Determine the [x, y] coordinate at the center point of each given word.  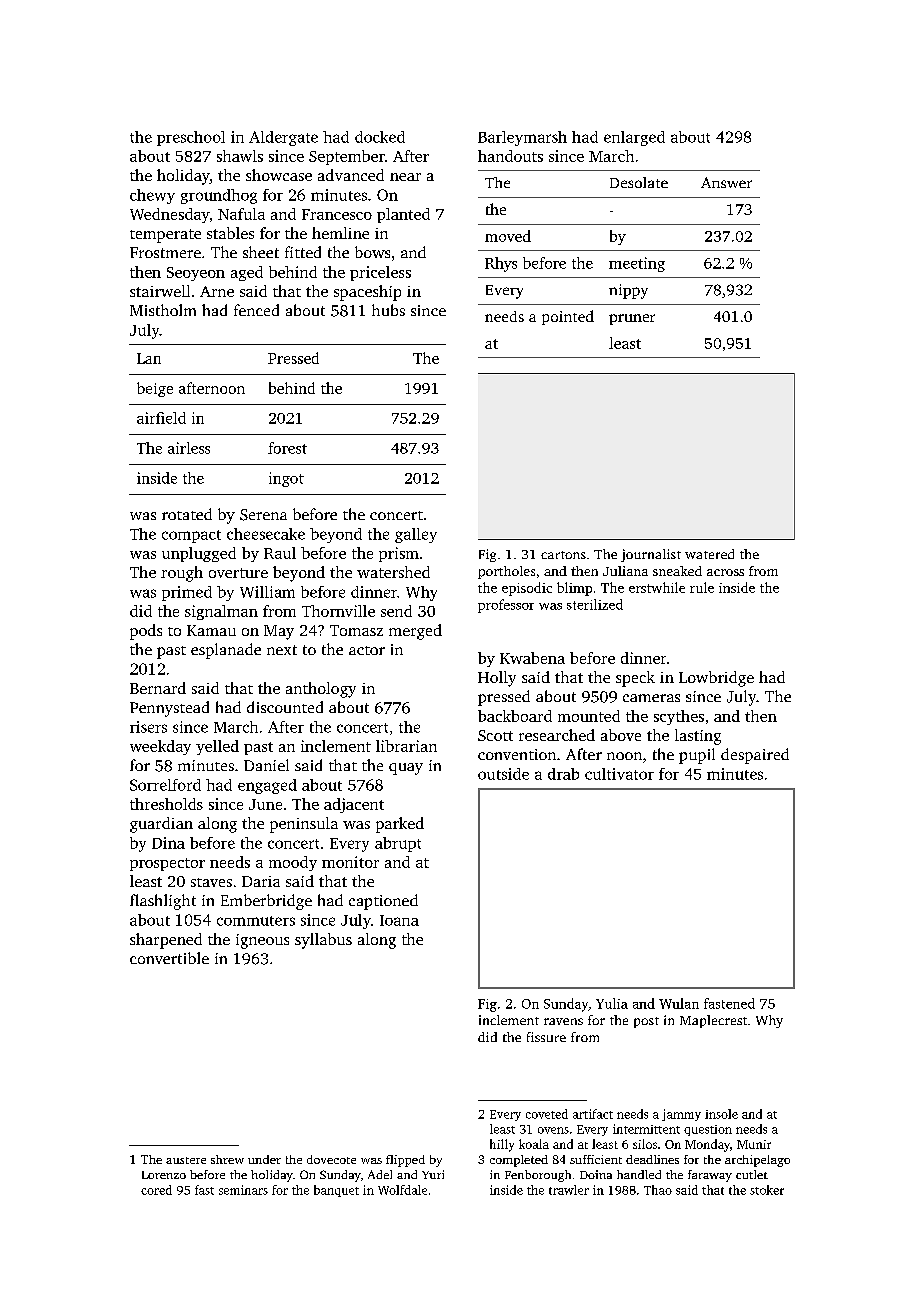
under [264, 1159]
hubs [388, 310]
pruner [632, 319]
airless [189, 448]
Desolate [639, 182]
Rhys [501, 264]
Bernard [158, 688]
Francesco [337, 214]
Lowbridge [716, 679]
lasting [698, 737]
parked [400, 825]
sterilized [595, 604]
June [265, 804]
